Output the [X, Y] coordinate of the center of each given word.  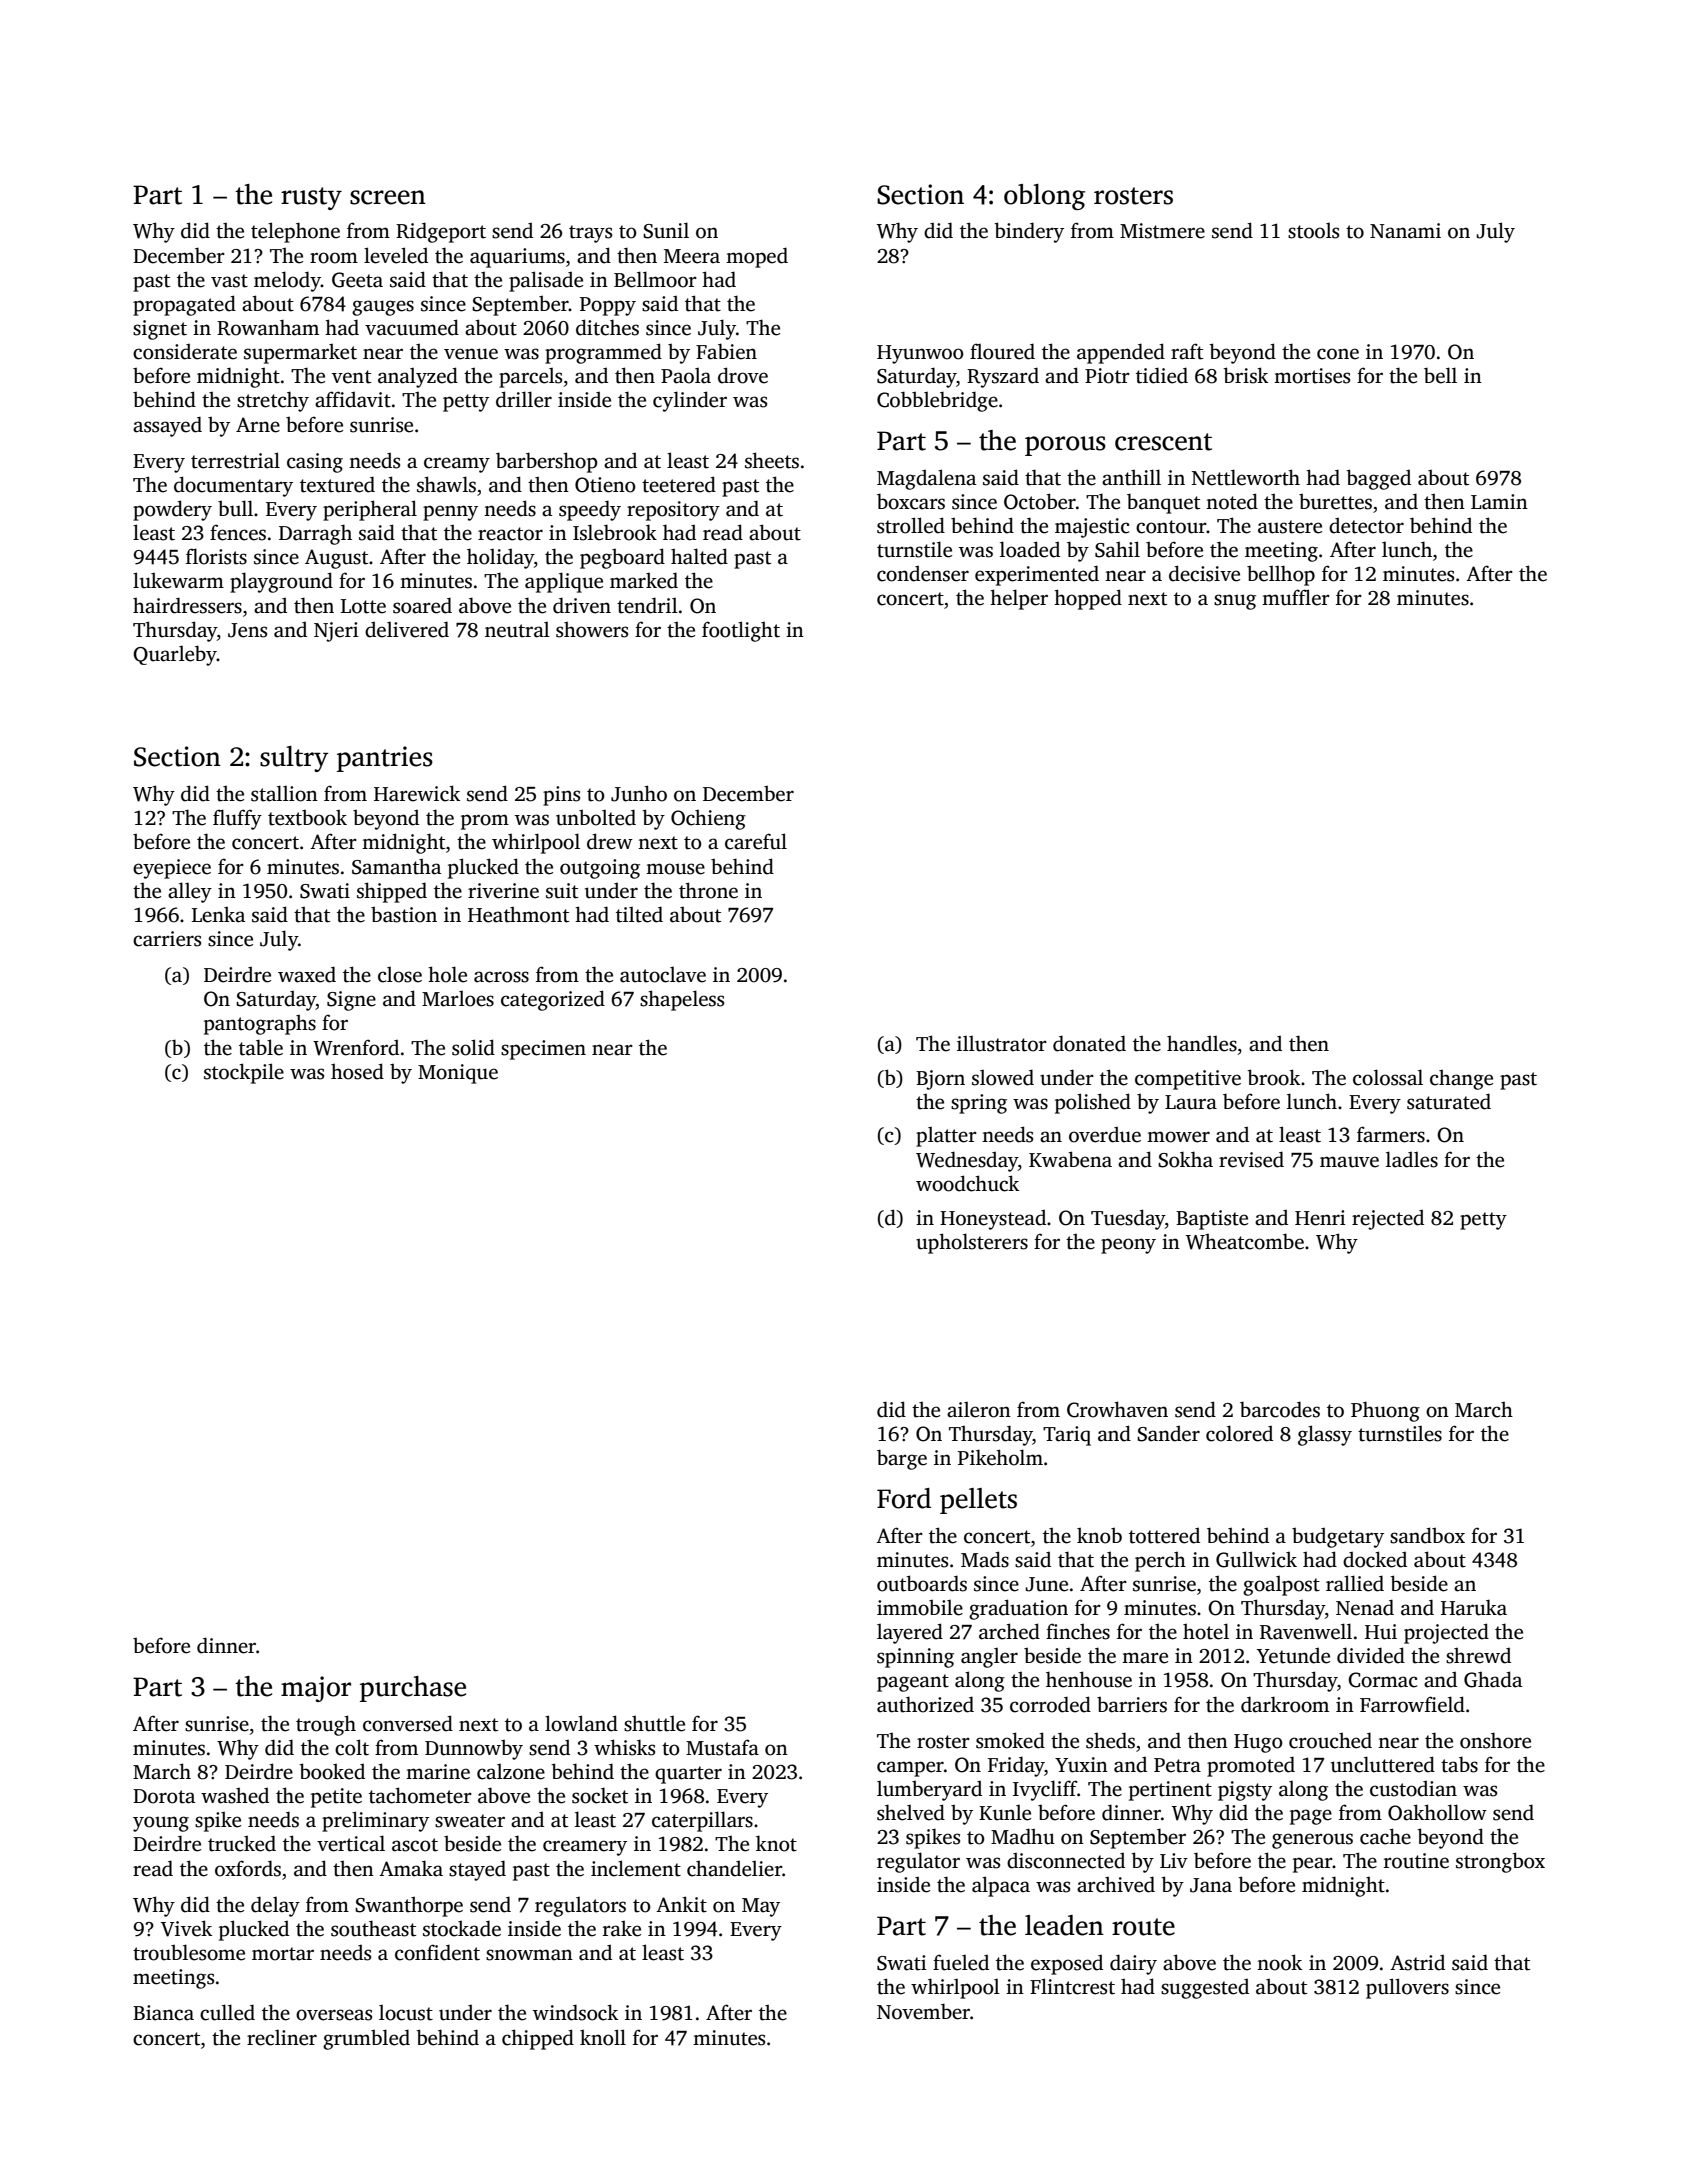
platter [946, 1137]
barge [902, 1459]
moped [757, 257]
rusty [311, 198]
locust [406, 2013]
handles [1202, 1043]
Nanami [1405, 231]
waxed [307, 974]
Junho [639, 793]
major [316, 1689]
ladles [1412, 1159]
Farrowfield [1412, 1704]
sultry [294, 759]
